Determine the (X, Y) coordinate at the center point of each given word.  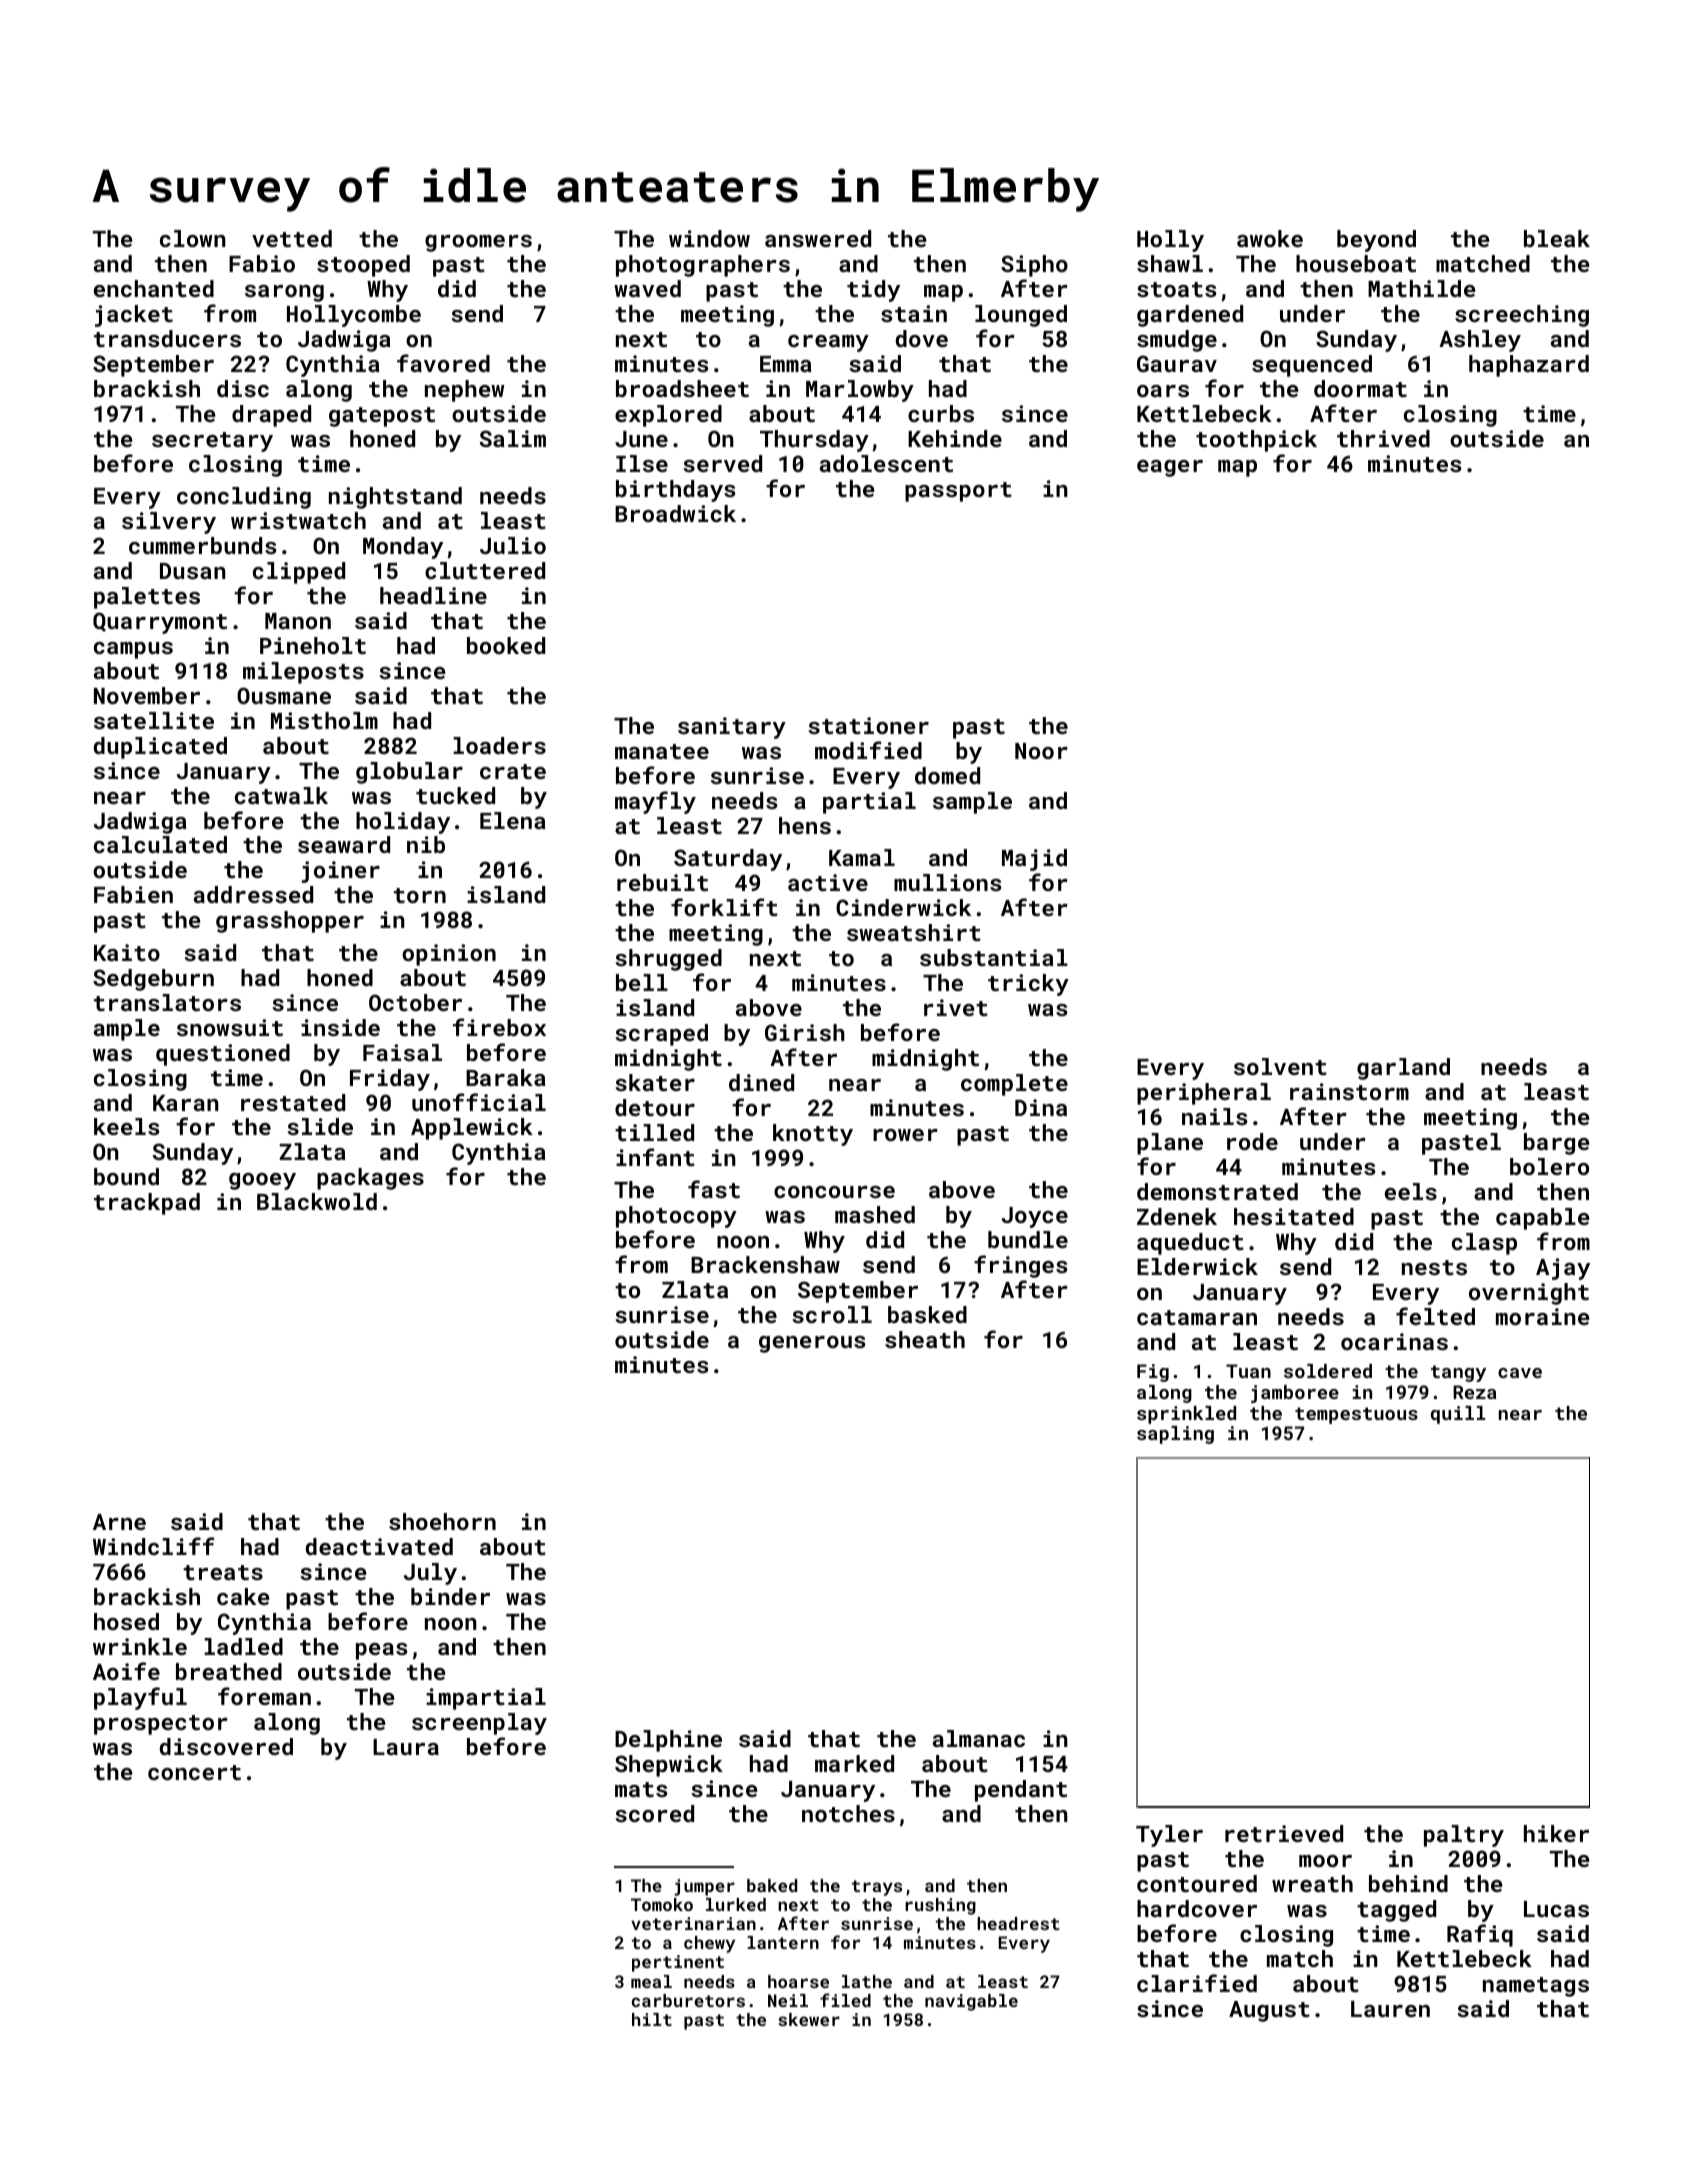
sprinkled (1186, 1415)
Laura (406, 1747)
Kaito (127, 952)
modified (868, 750)
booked (506, 645)
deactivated (379, 1546)
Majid (1034, 860)
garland (1403, 1069)
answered (818, 238)
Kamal (862, 857)
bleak (1557, 238)
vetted (292, 238)
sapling (1175, 1435)
